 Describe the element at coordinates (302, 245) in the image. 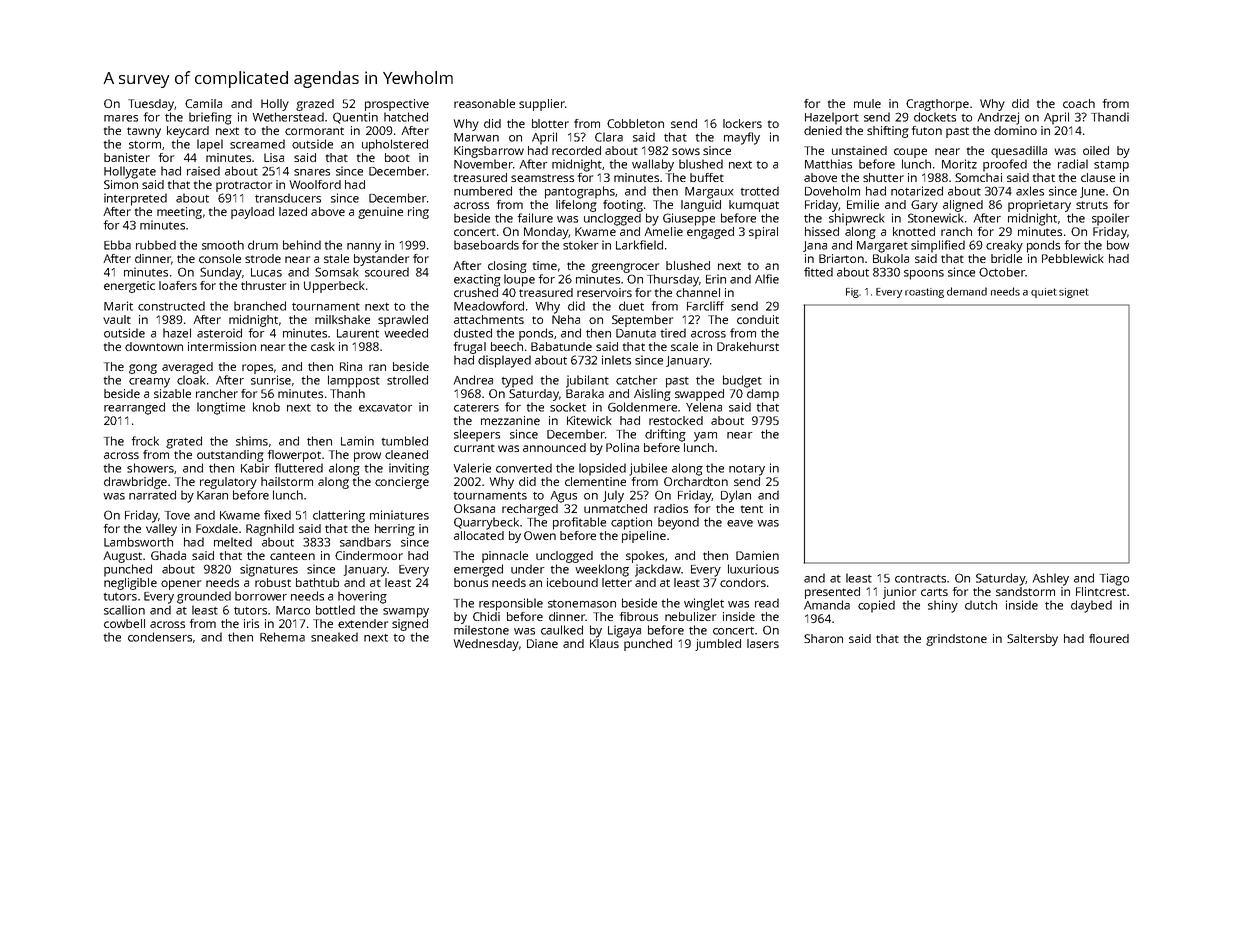

I see `behind` at that location.
